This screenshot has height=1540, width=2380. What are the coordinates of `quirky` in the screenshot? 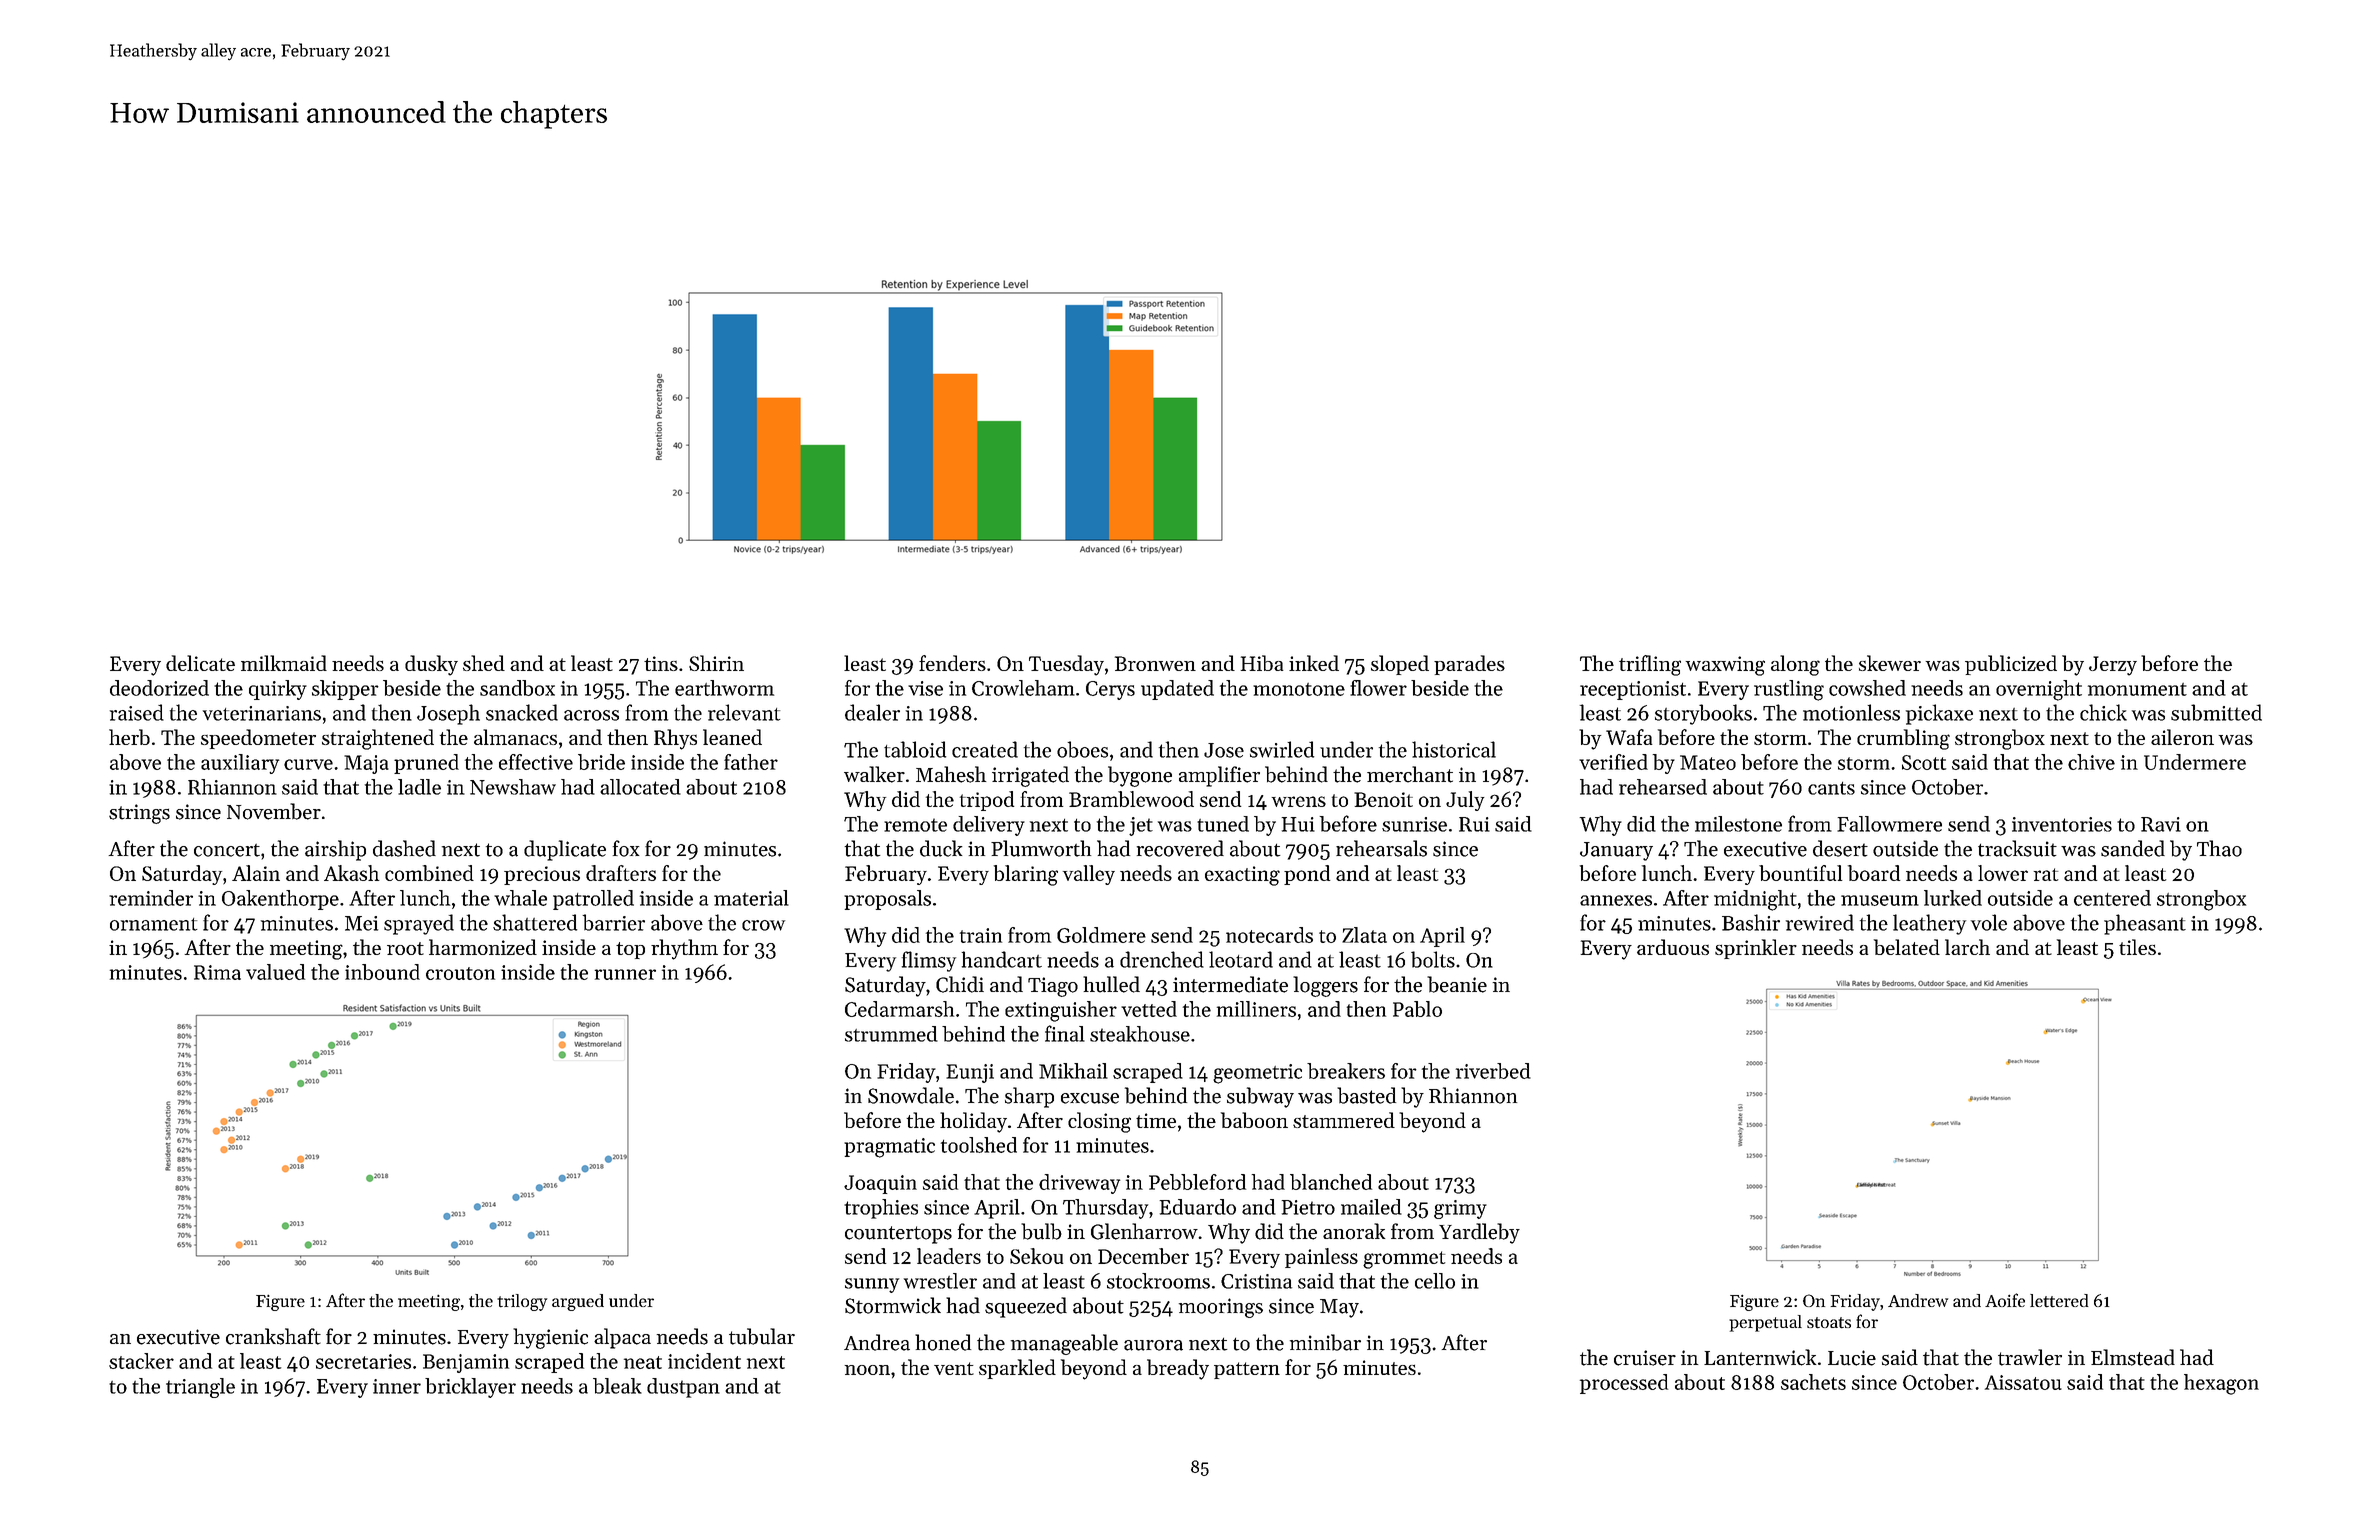 It's located at (278, 690).
